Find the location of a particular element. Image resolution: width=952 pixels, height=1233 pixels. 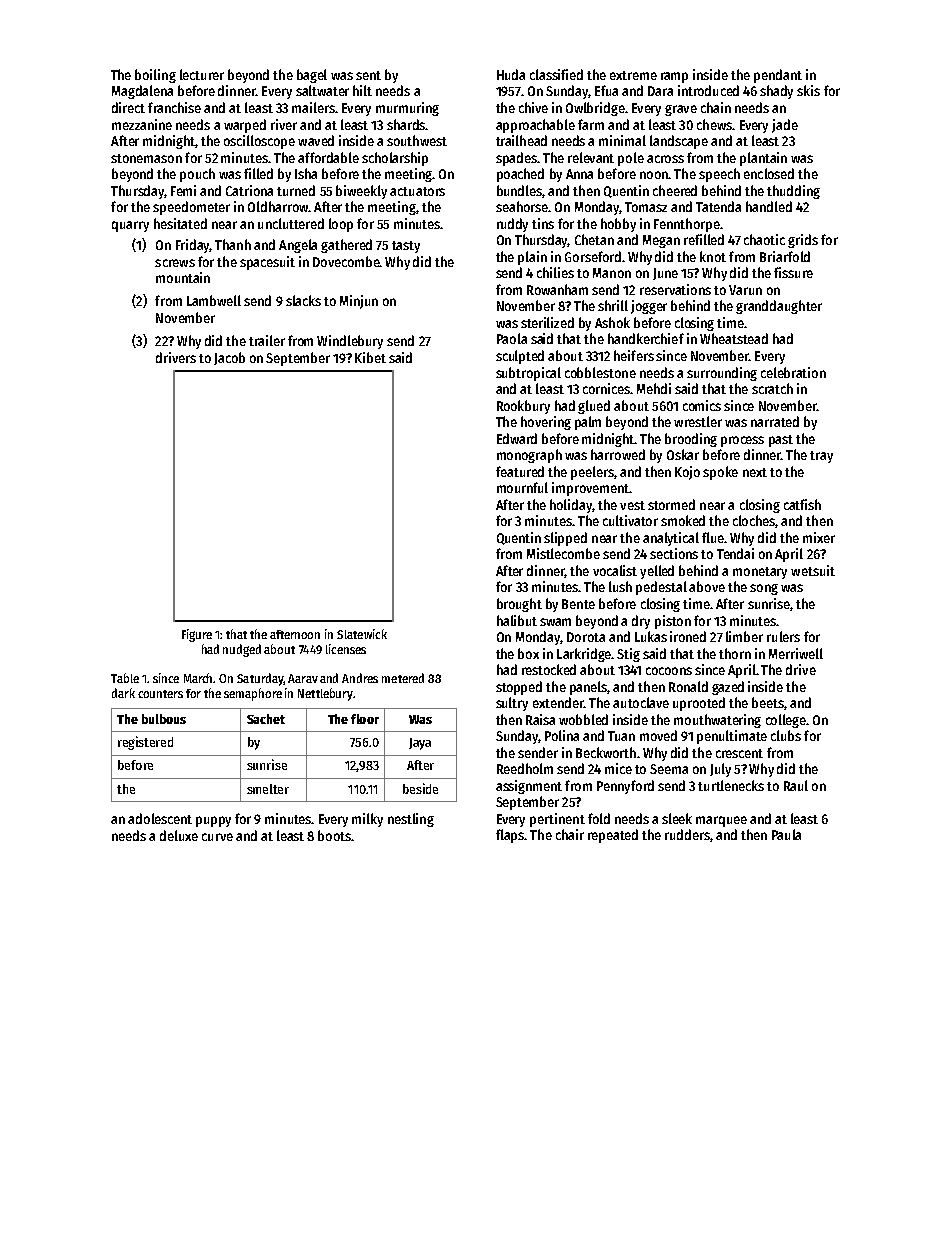

jade is located at coordinates (785, 126).
